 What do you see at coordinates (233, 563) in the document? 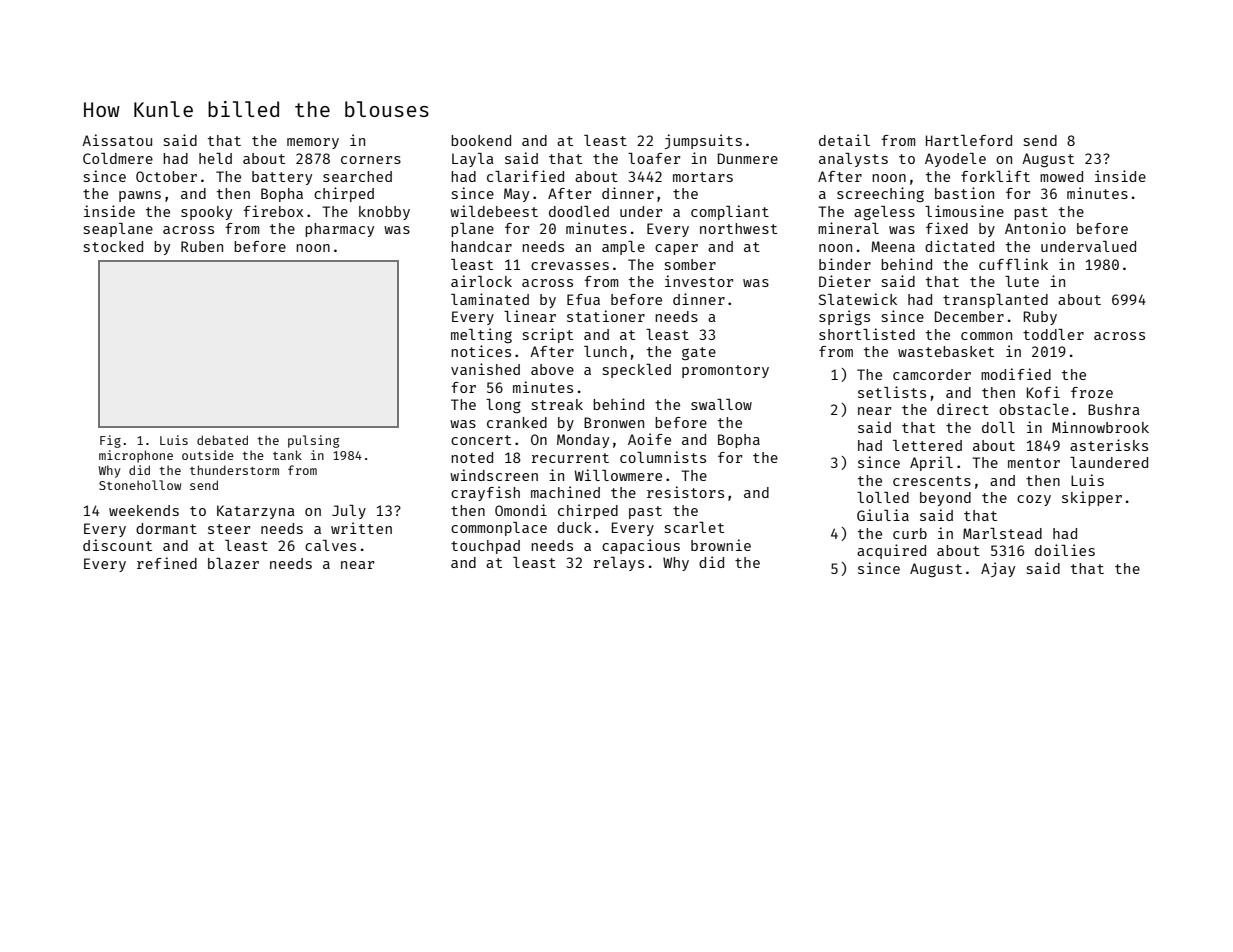
I see `blazer` at bounding box center [233, 563].
